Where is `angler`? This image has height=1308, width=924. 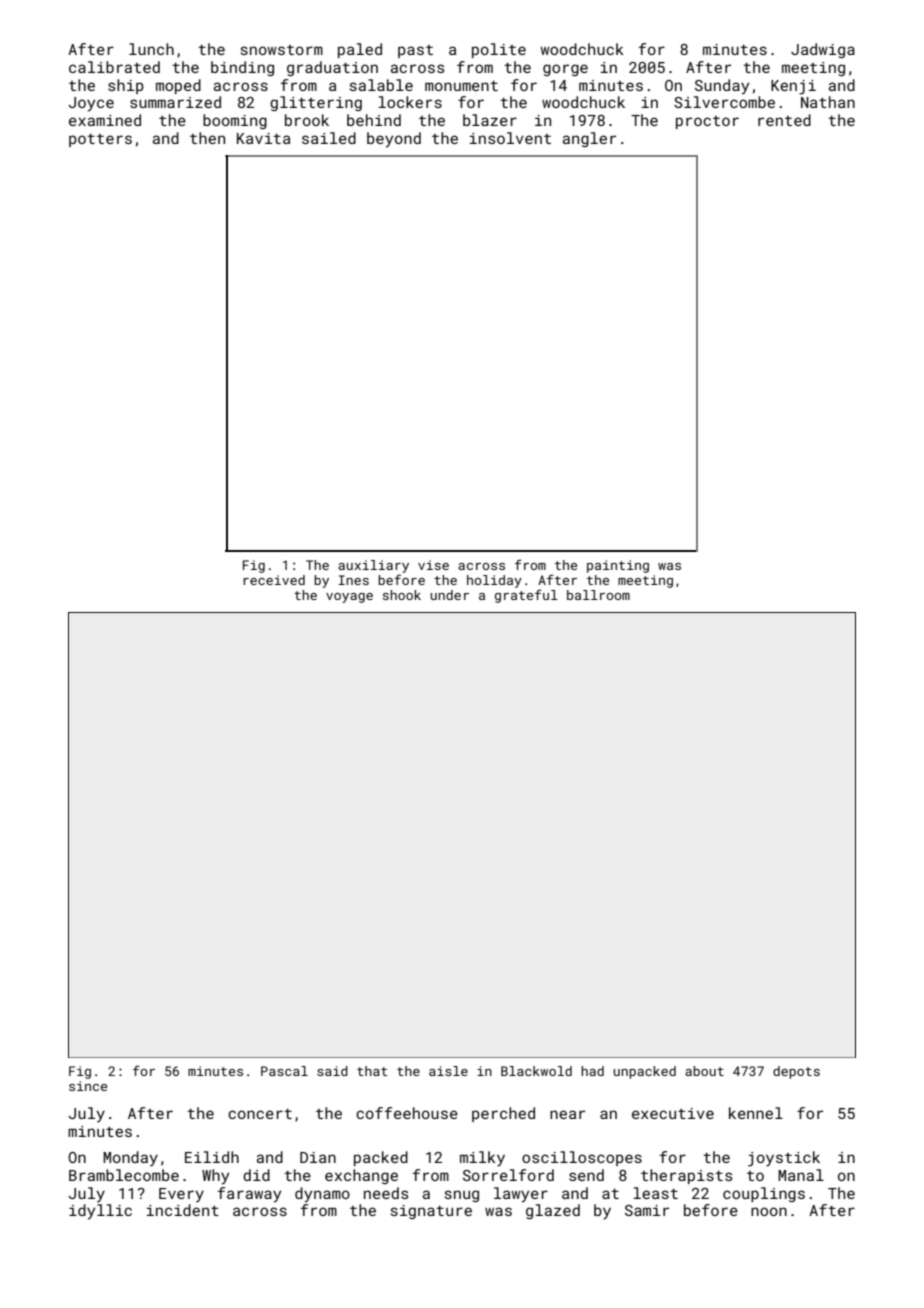 angler is located at coordinates (589, 139).
